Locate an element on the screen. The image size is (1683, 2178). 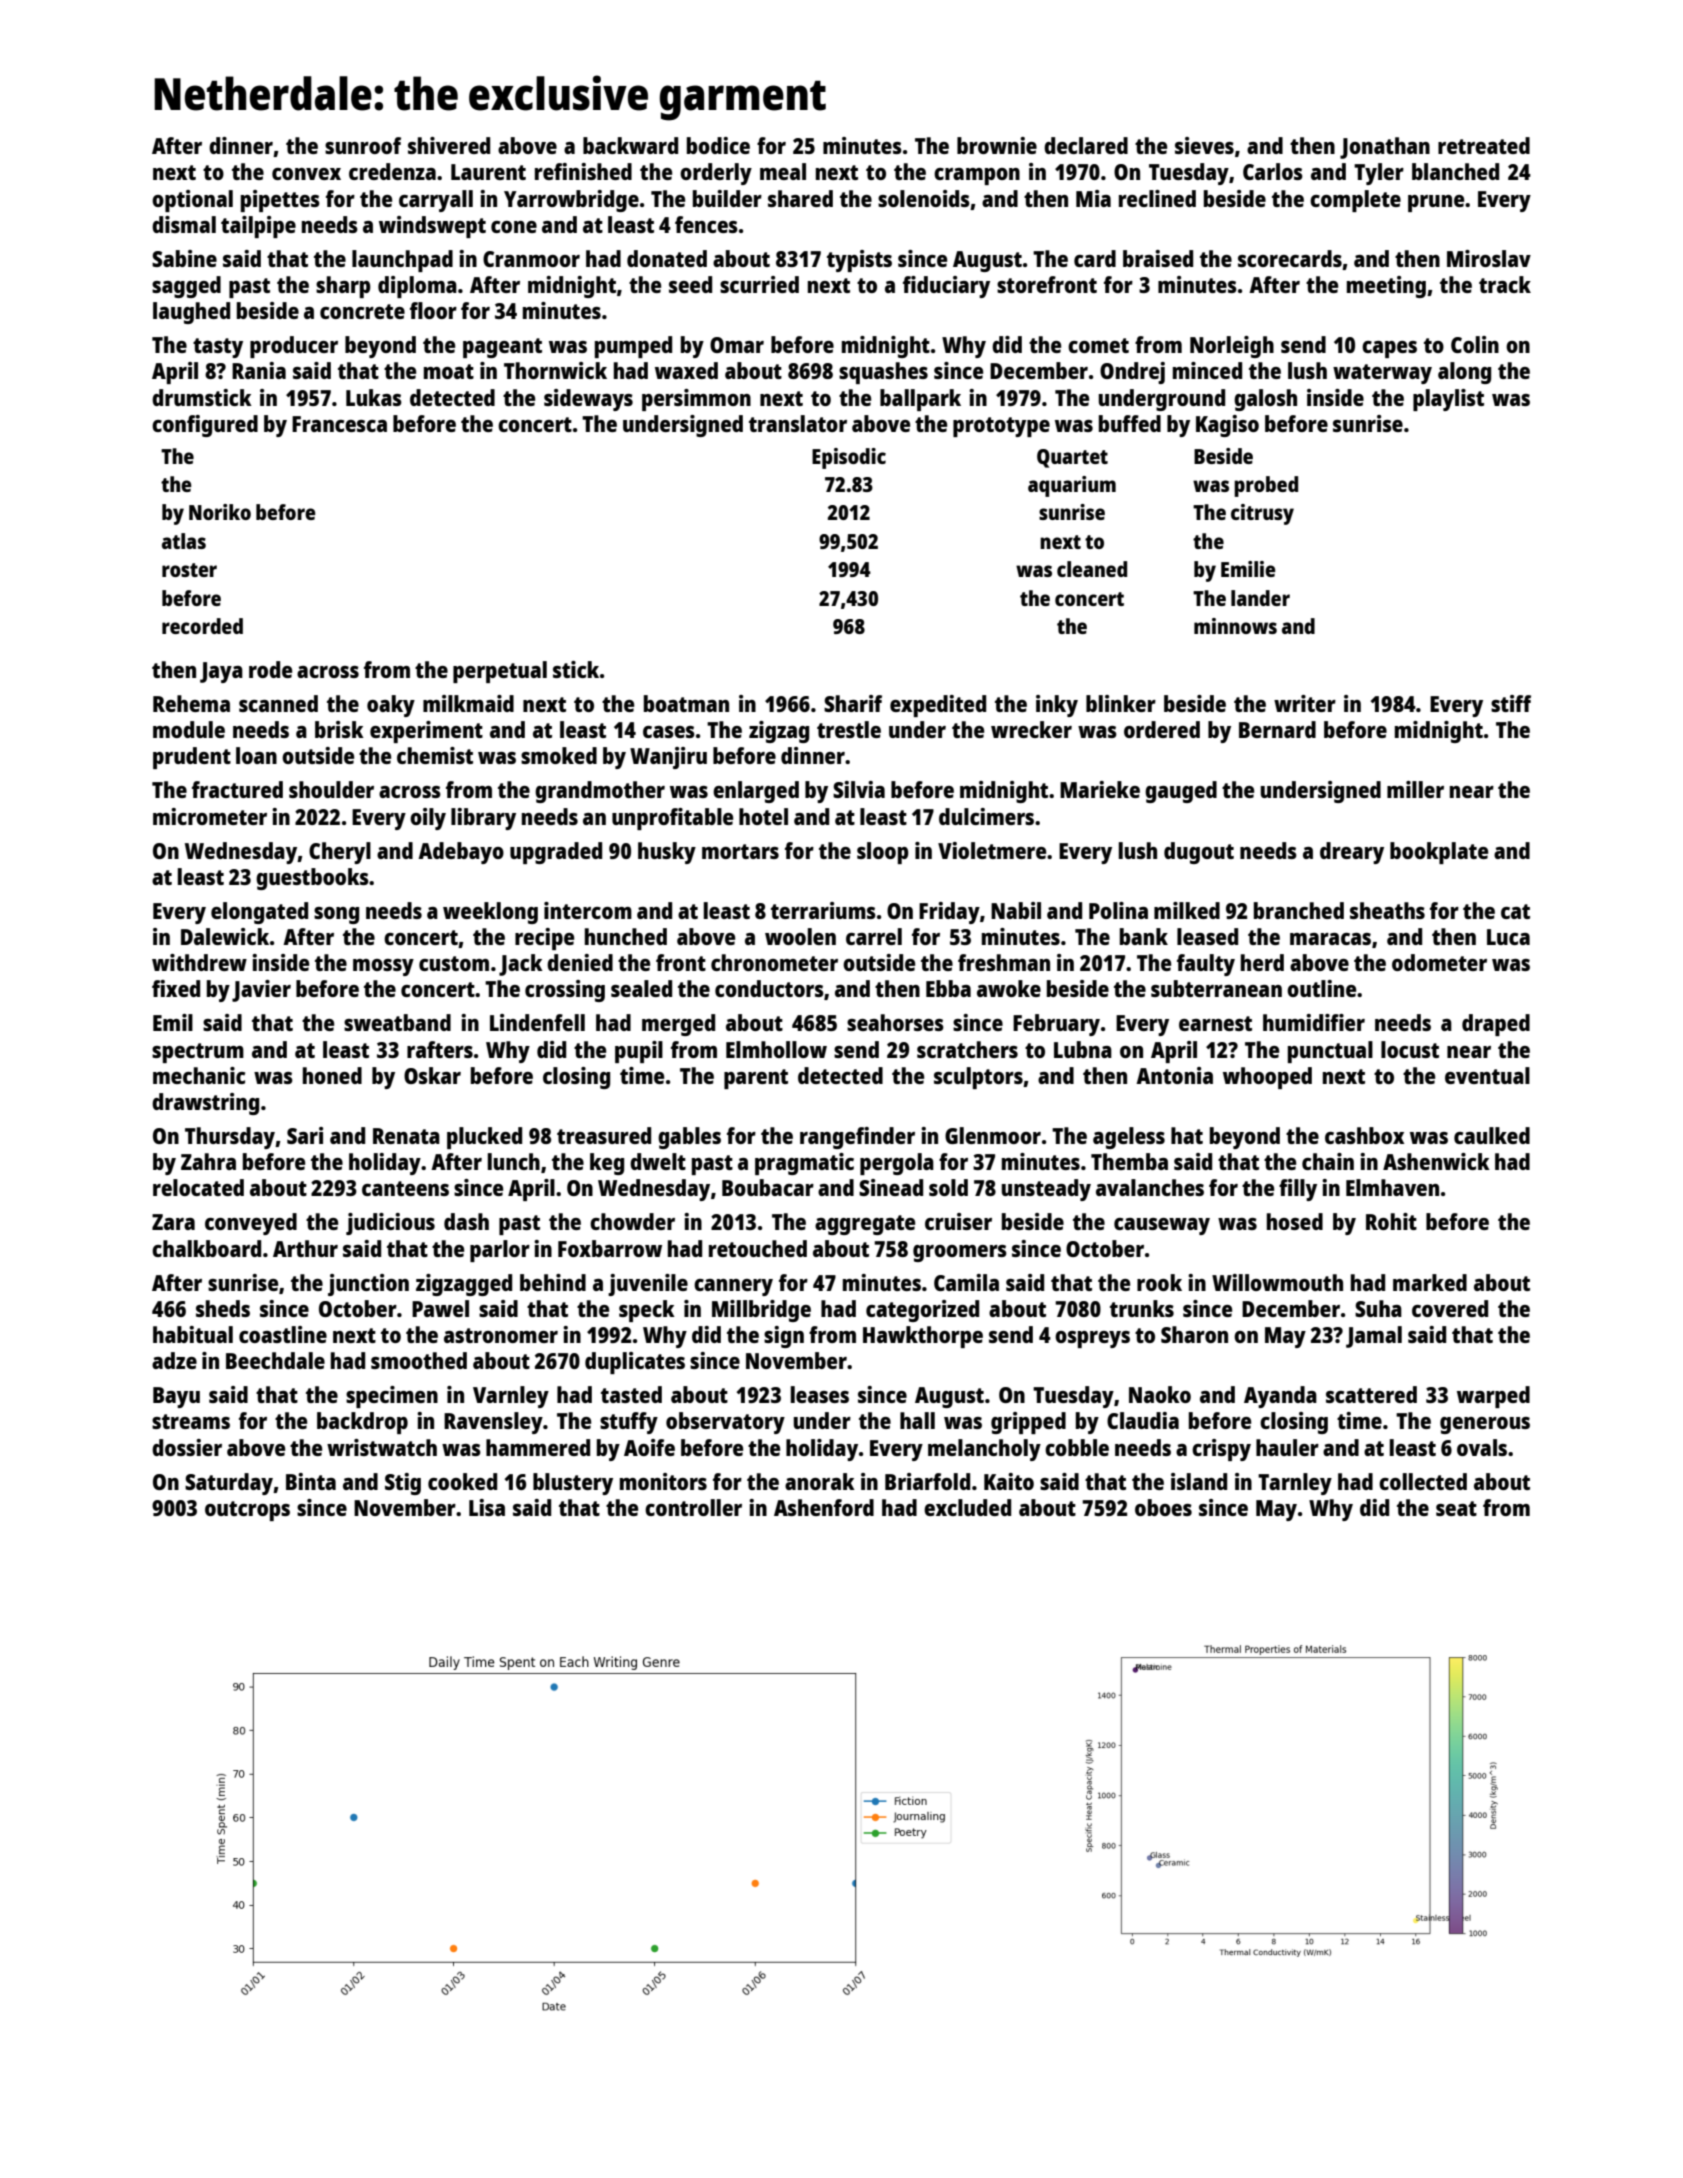
sideways is located at coordinates (588, 400).
